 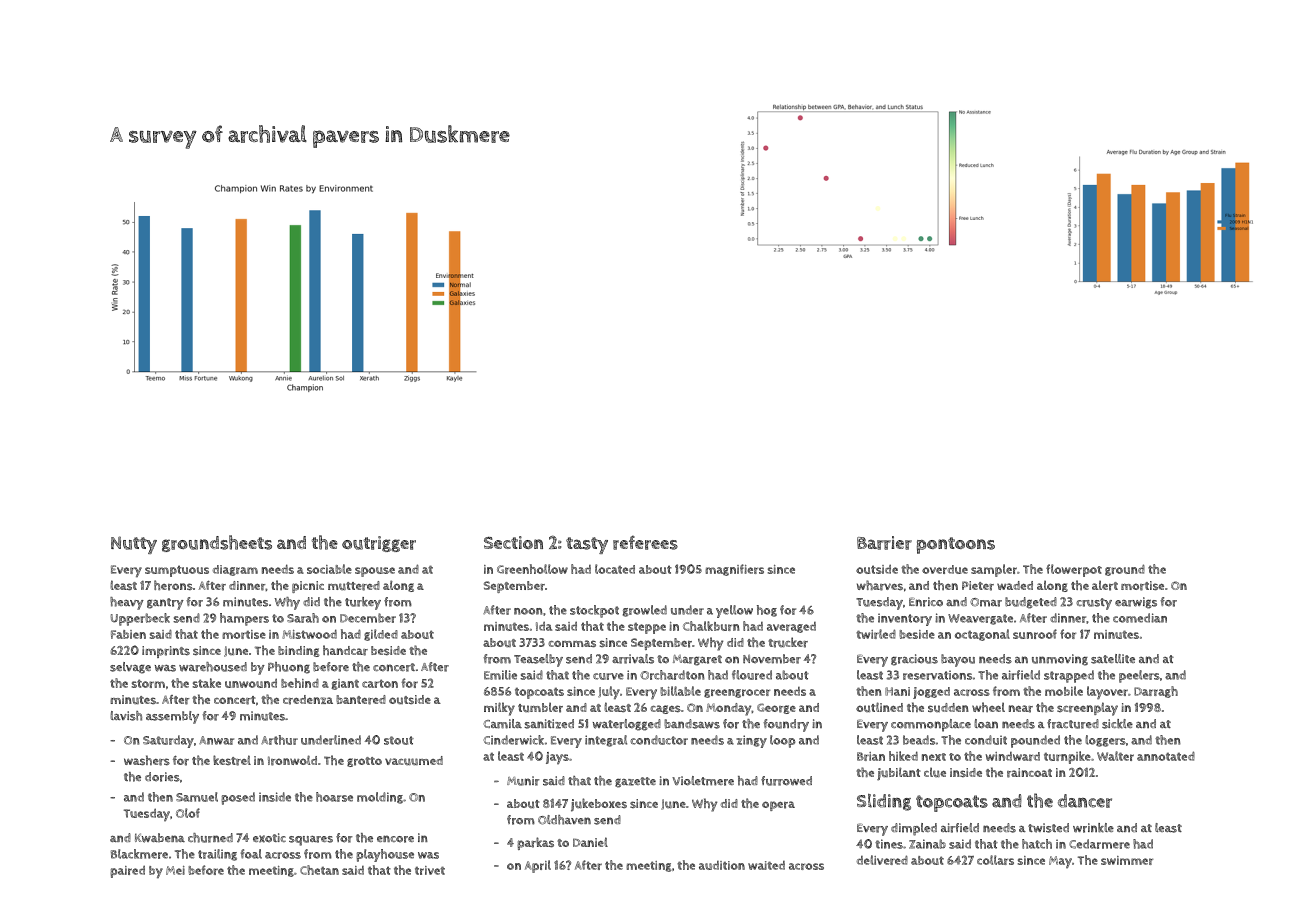 I want to click on Upperbeck, so click(x=140, y=619).
